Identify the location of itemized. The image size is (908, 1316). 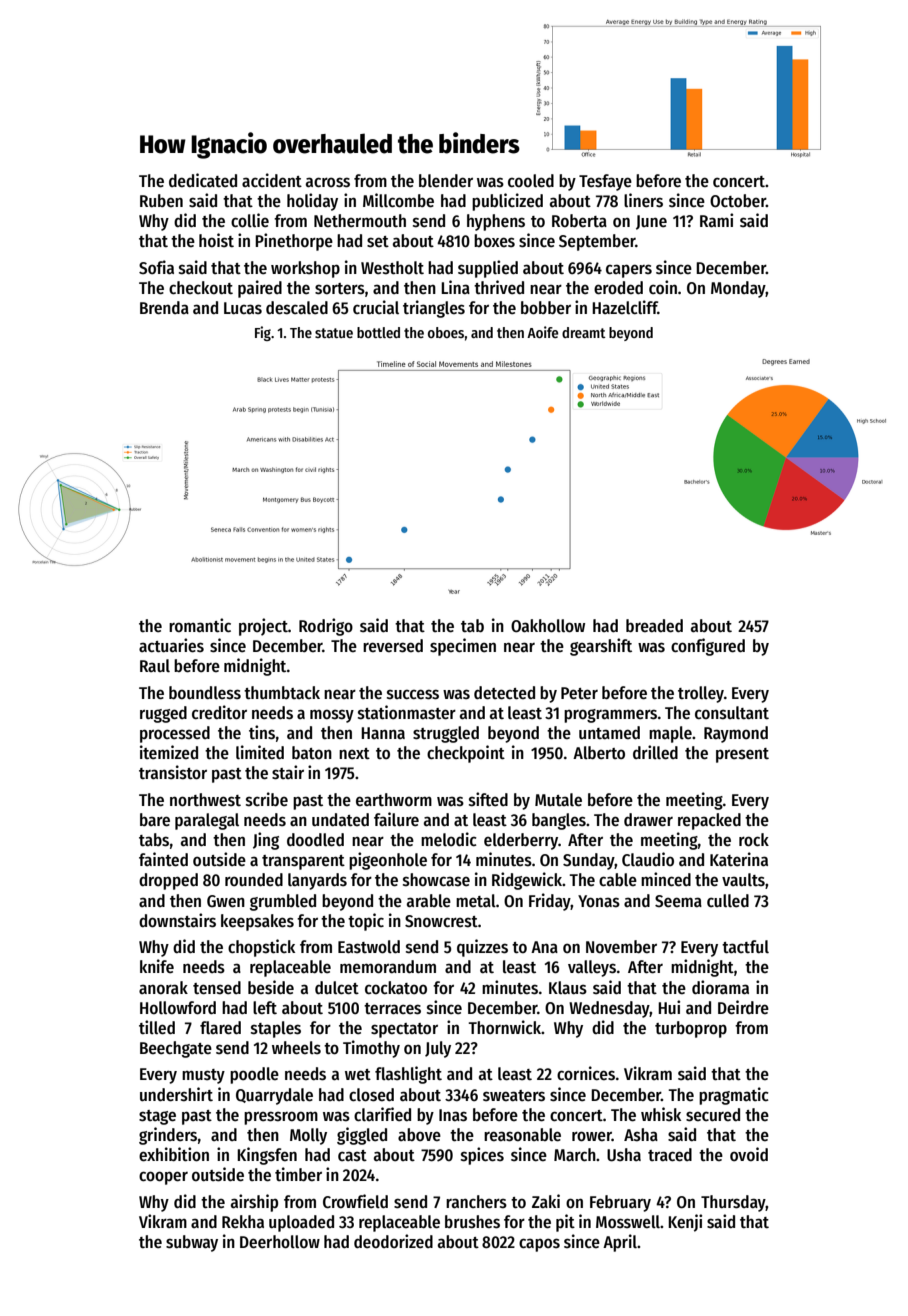
(169, 752).
